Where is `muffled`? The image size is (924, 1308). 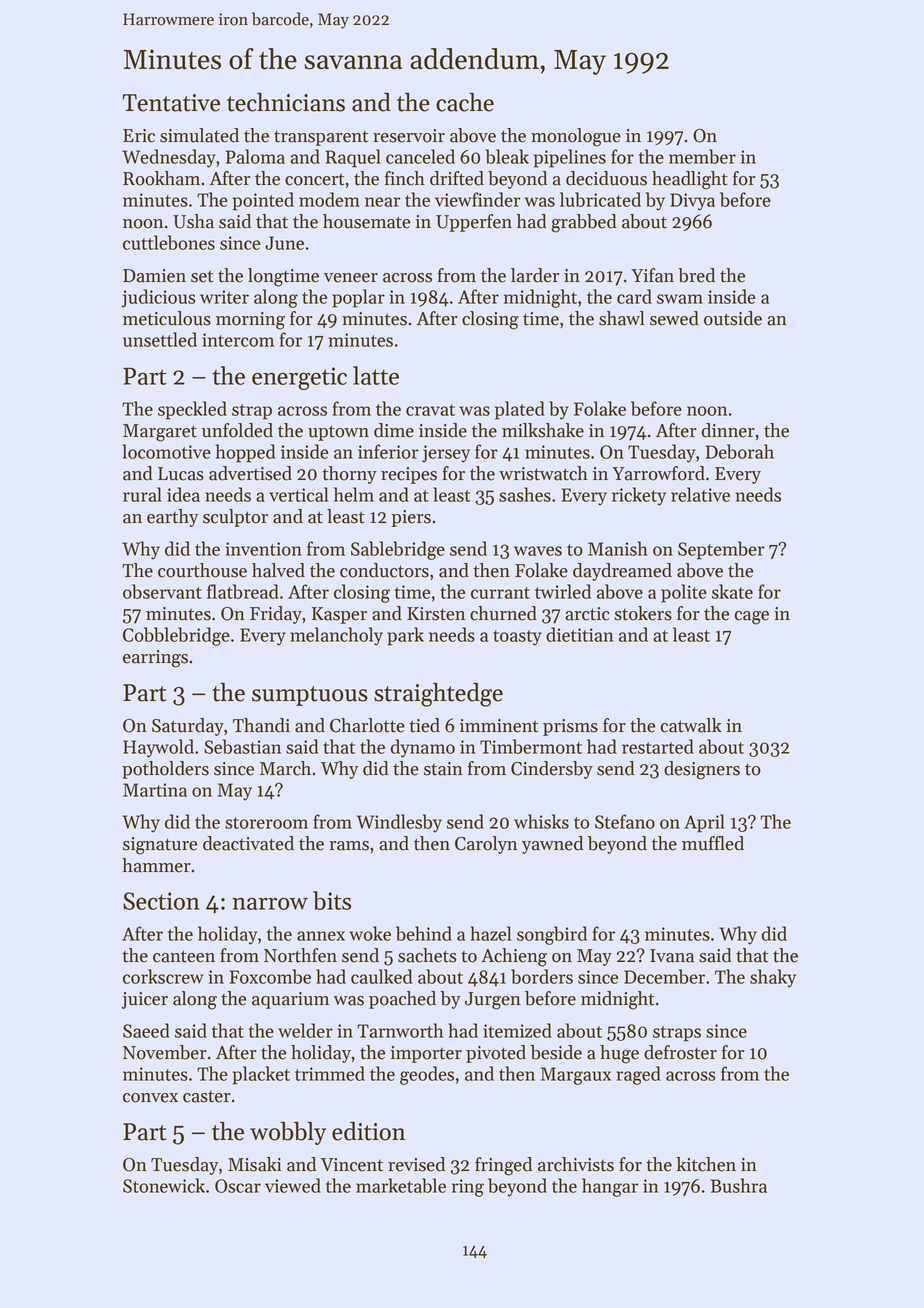 muffled is located at coordinates (713, 843).
